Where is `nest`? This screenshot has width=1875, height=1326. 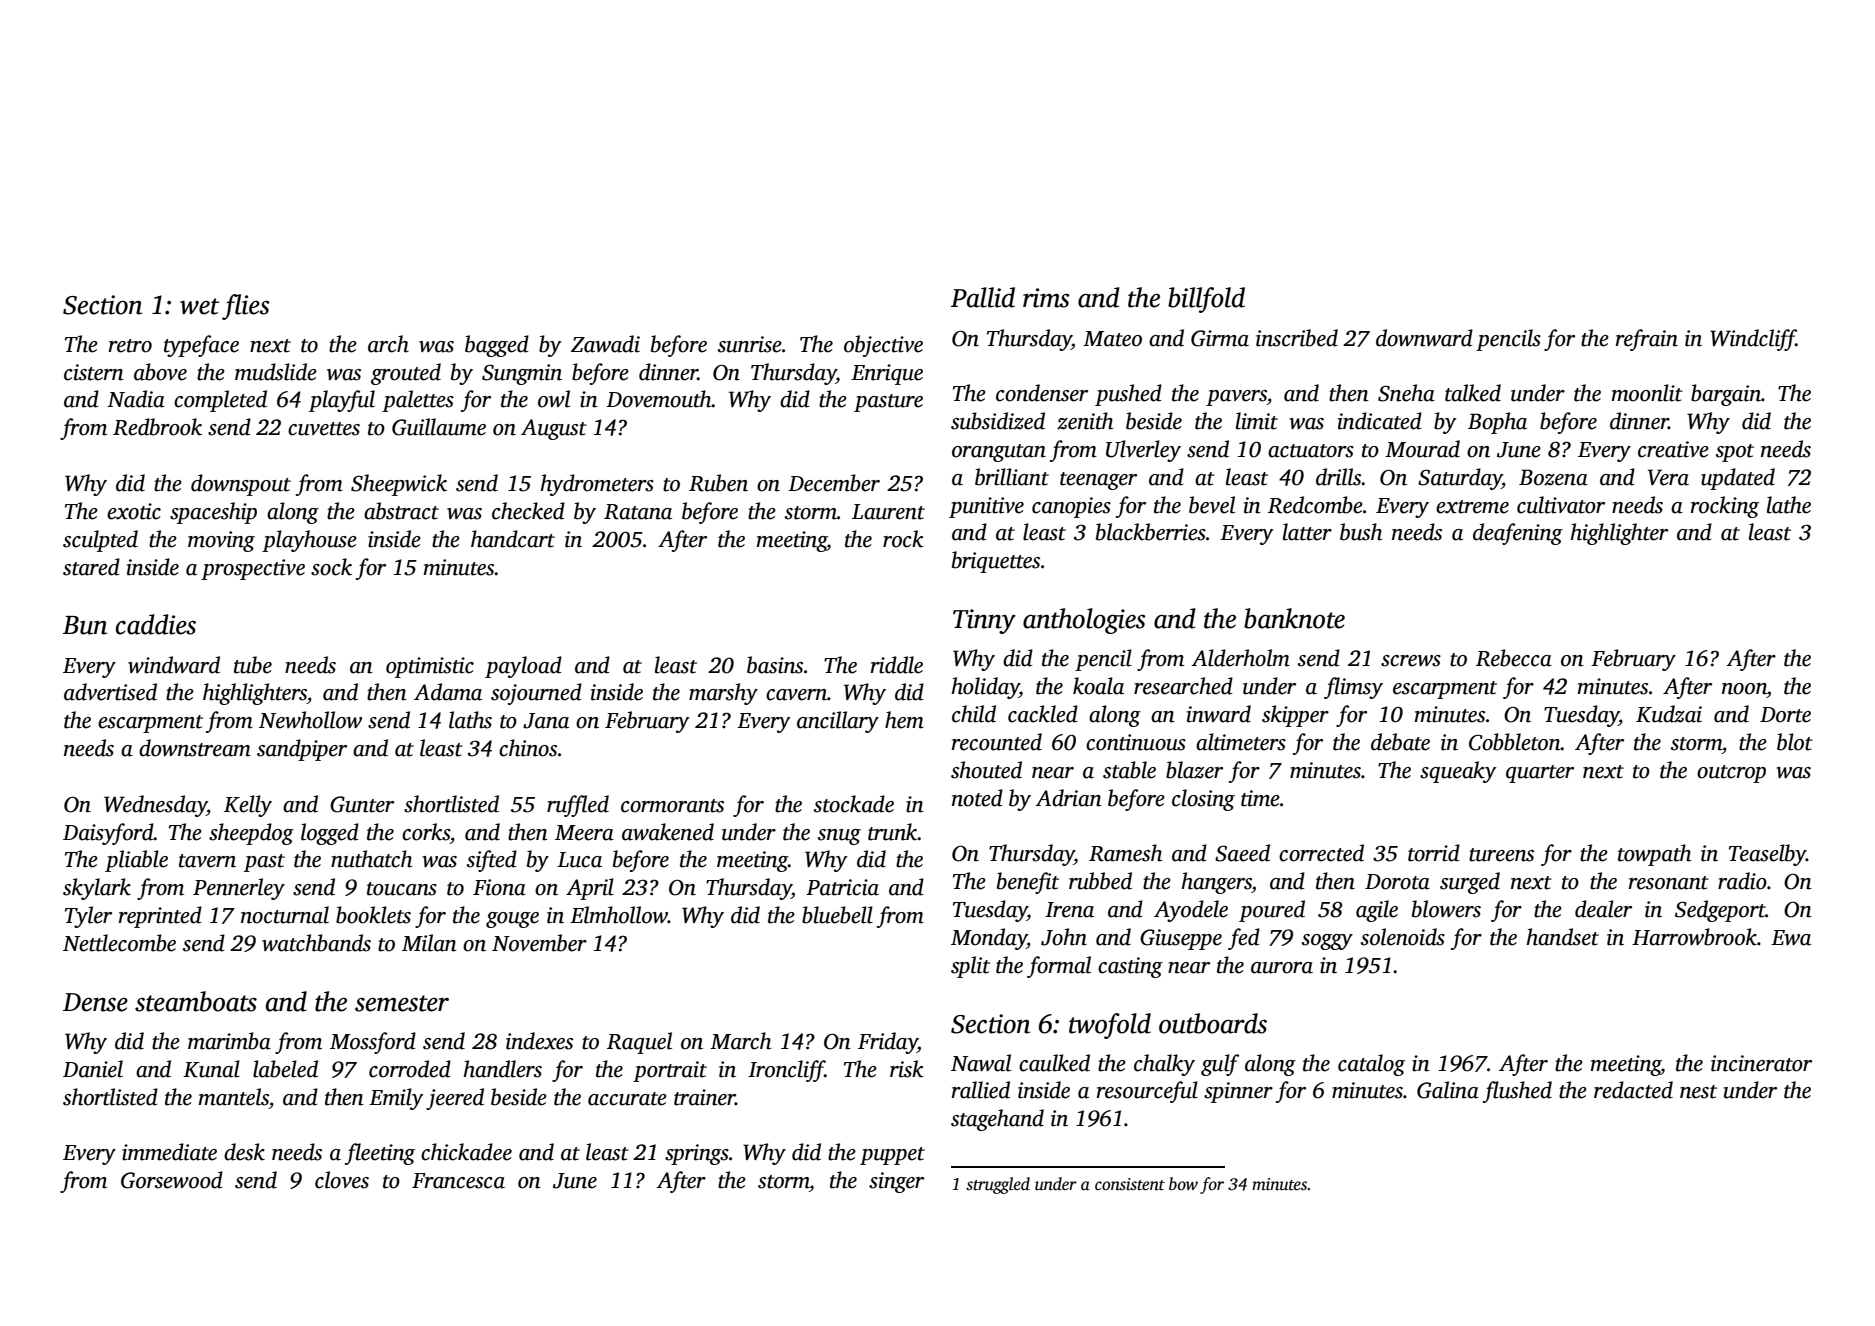 nest is located at coordinates (1698, 1092).
